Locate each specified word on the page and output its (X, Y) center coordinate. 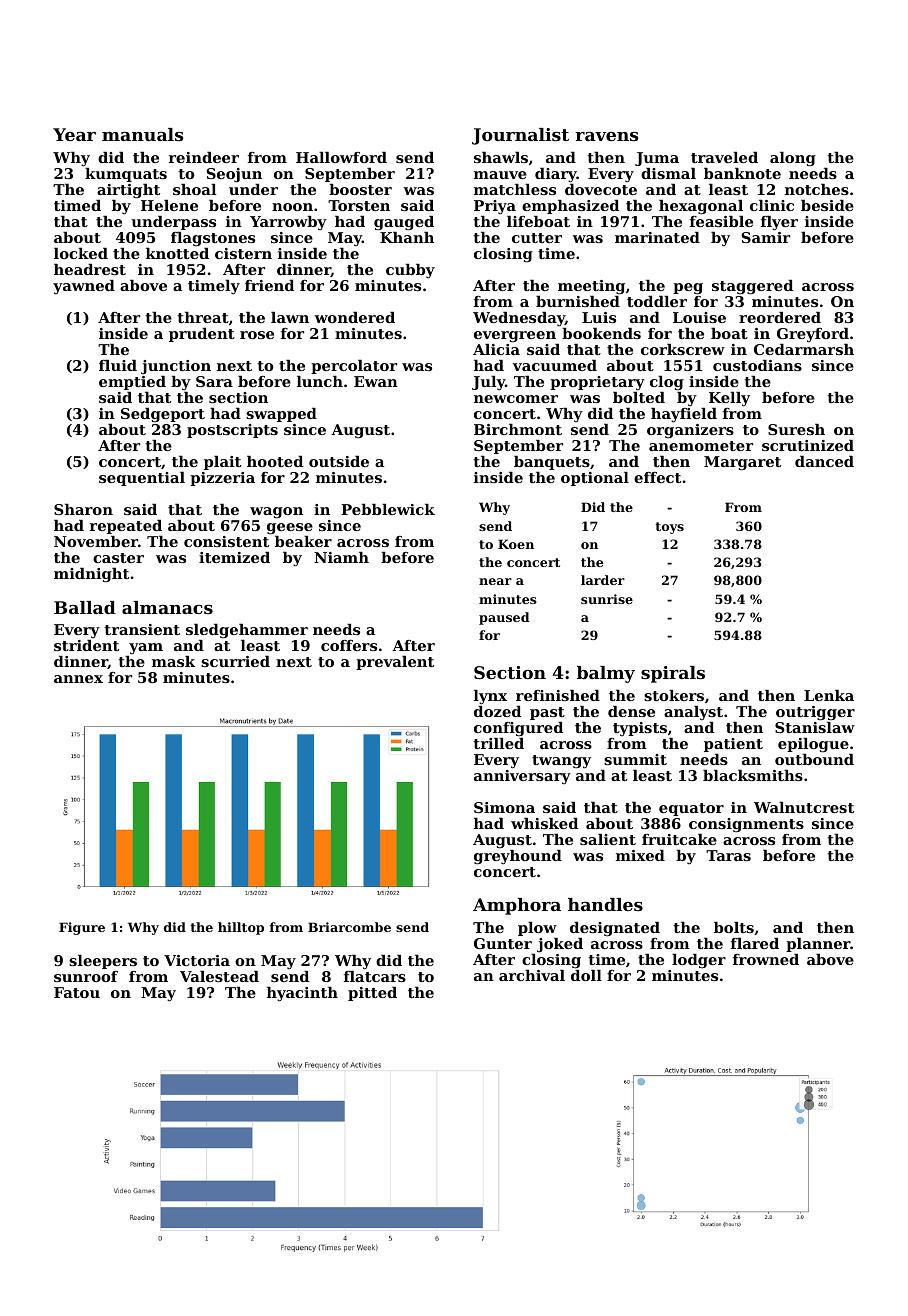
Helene (169, 205)
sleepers (103, 962)
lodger (699, 961)
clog (667, 383)
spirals (673, 674)
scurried (235, 661)
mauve (500, 175)
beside (827, 205)
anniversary (522, 777)
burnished (578, 301)
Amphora (517, 906)
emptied (132, 383)
